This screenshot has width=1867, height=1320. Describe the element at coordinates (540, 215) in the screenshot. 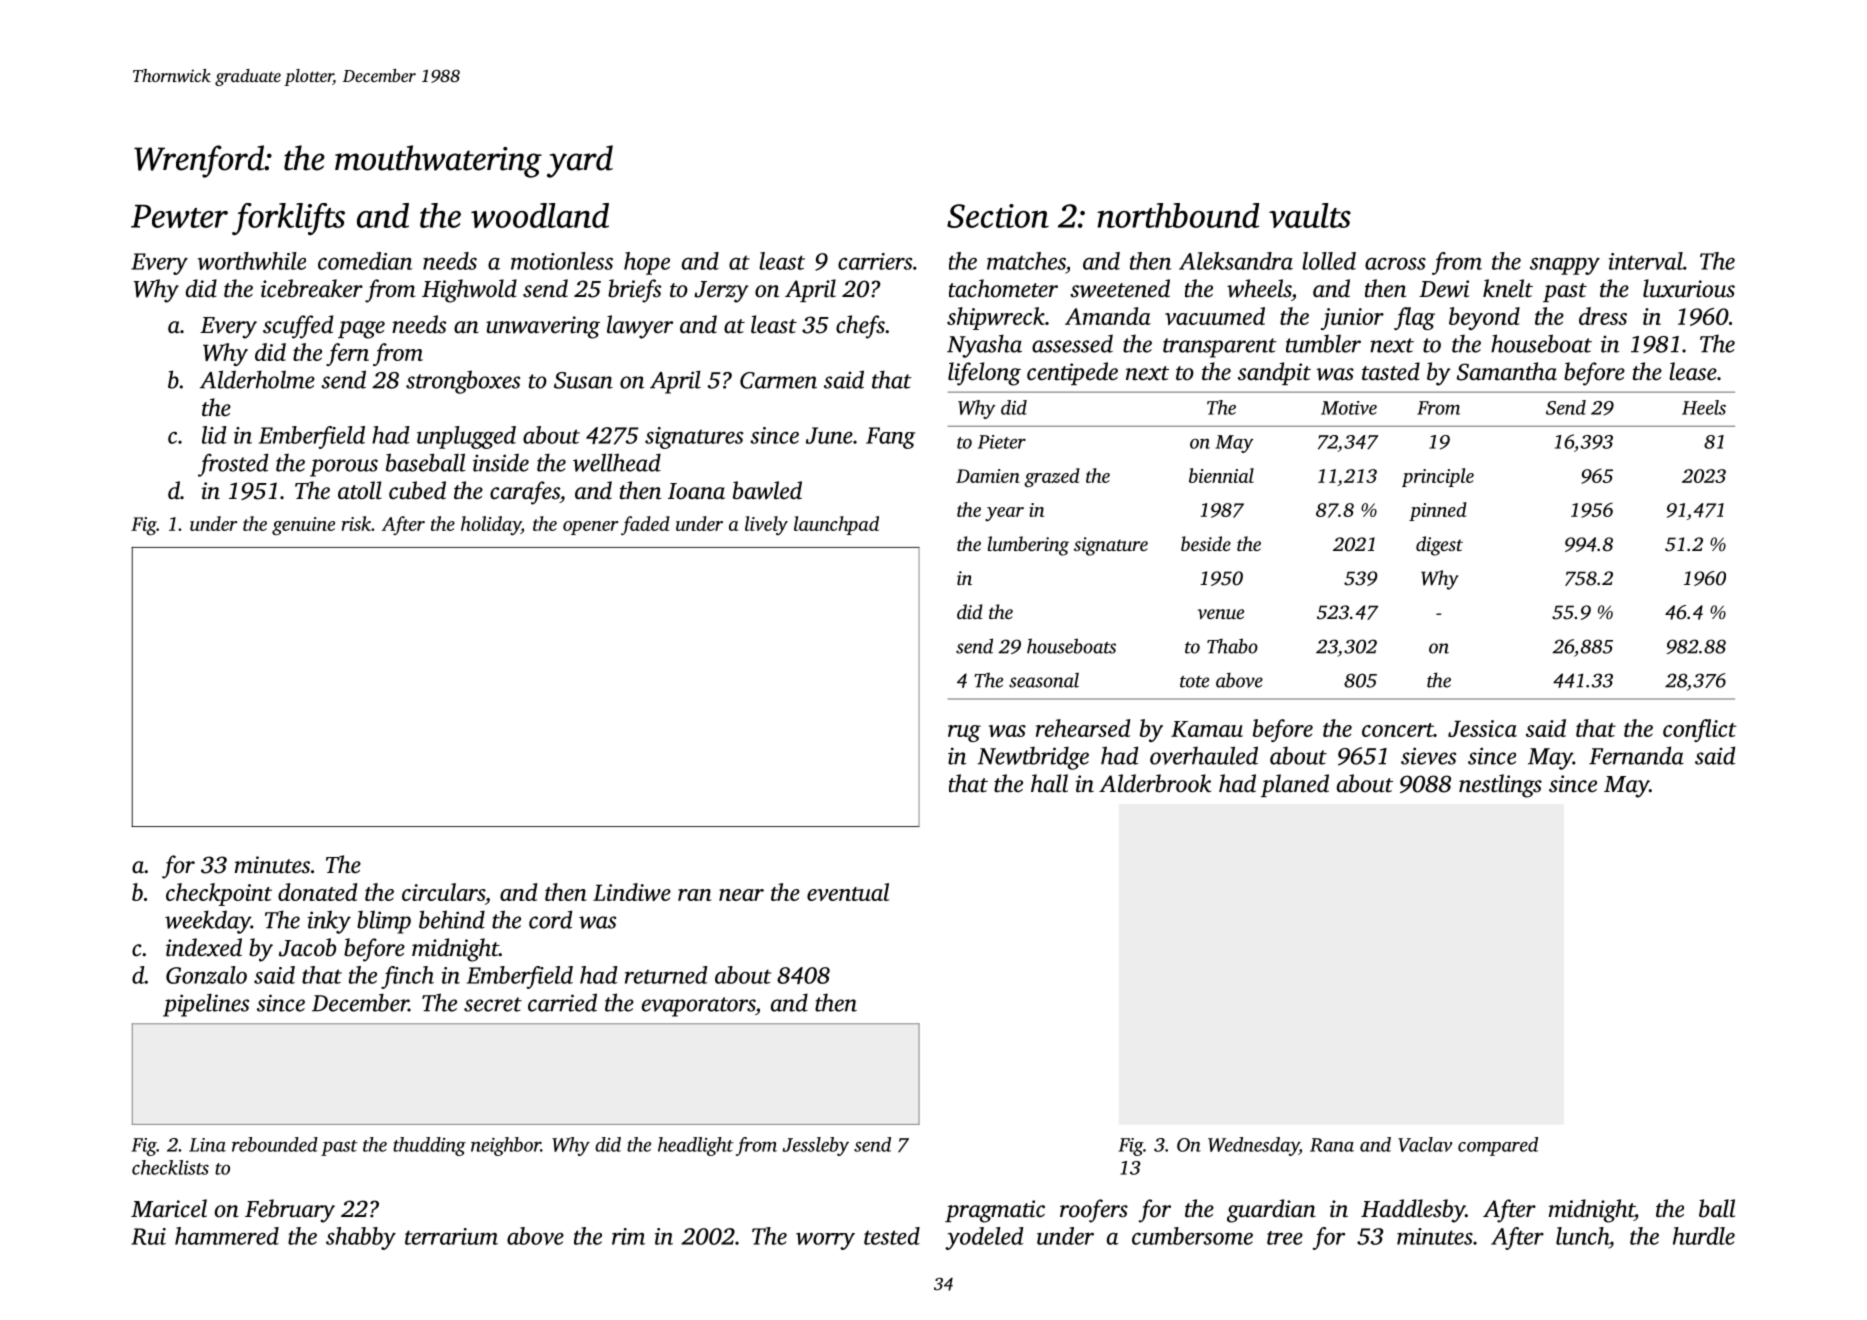

I see `woodland` at that location.
